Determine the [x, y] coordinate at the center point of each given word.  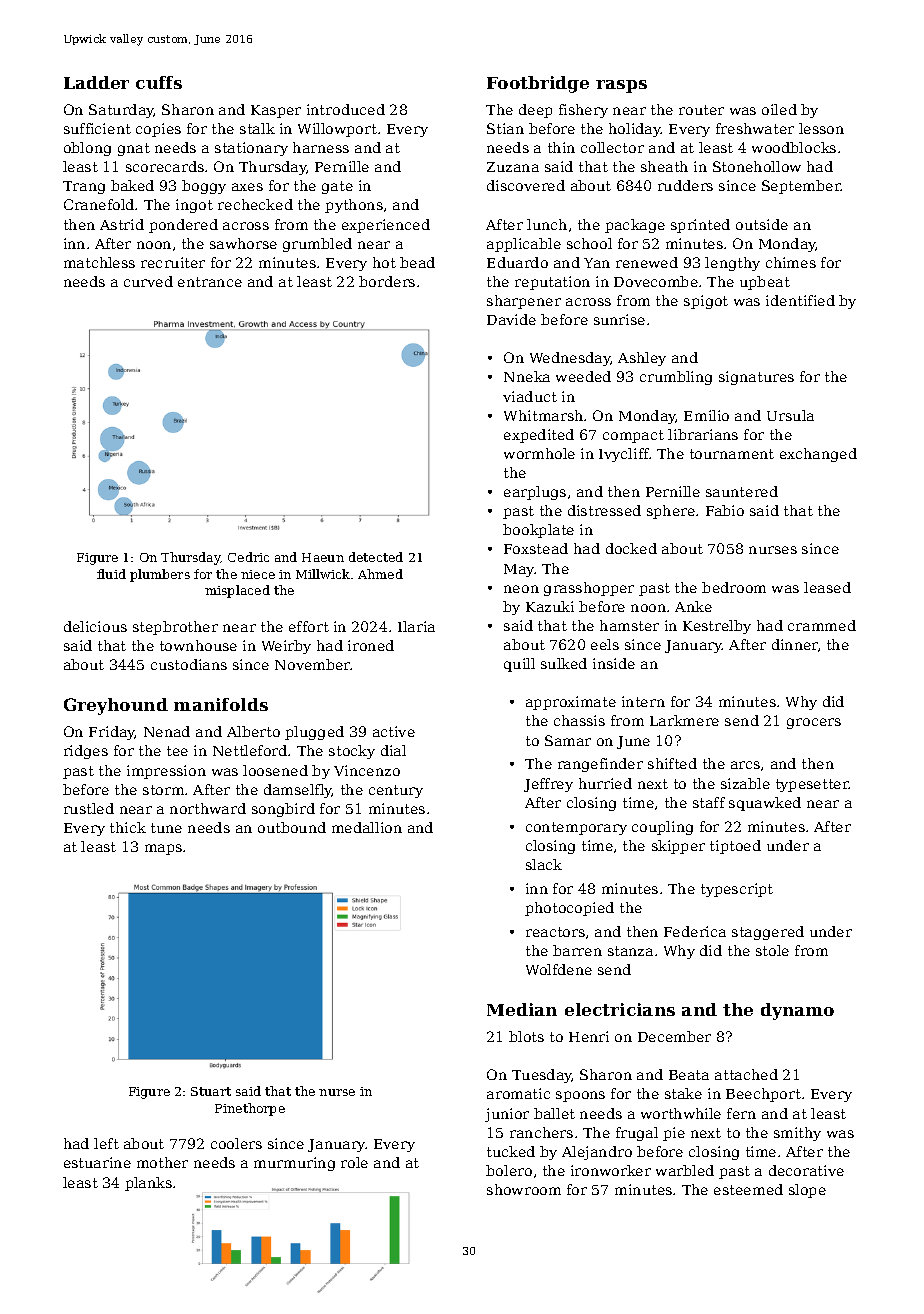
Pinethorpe [250, 1109]
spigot [706, 302]
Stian [505, 128]
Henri [589, 1036]
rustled [89, 808]
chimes [791, 262]
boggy [204, 187]
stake [683, 1093]
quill [519, 665]
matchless [99, 262]
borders [387, 281]
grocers [814, 723]
